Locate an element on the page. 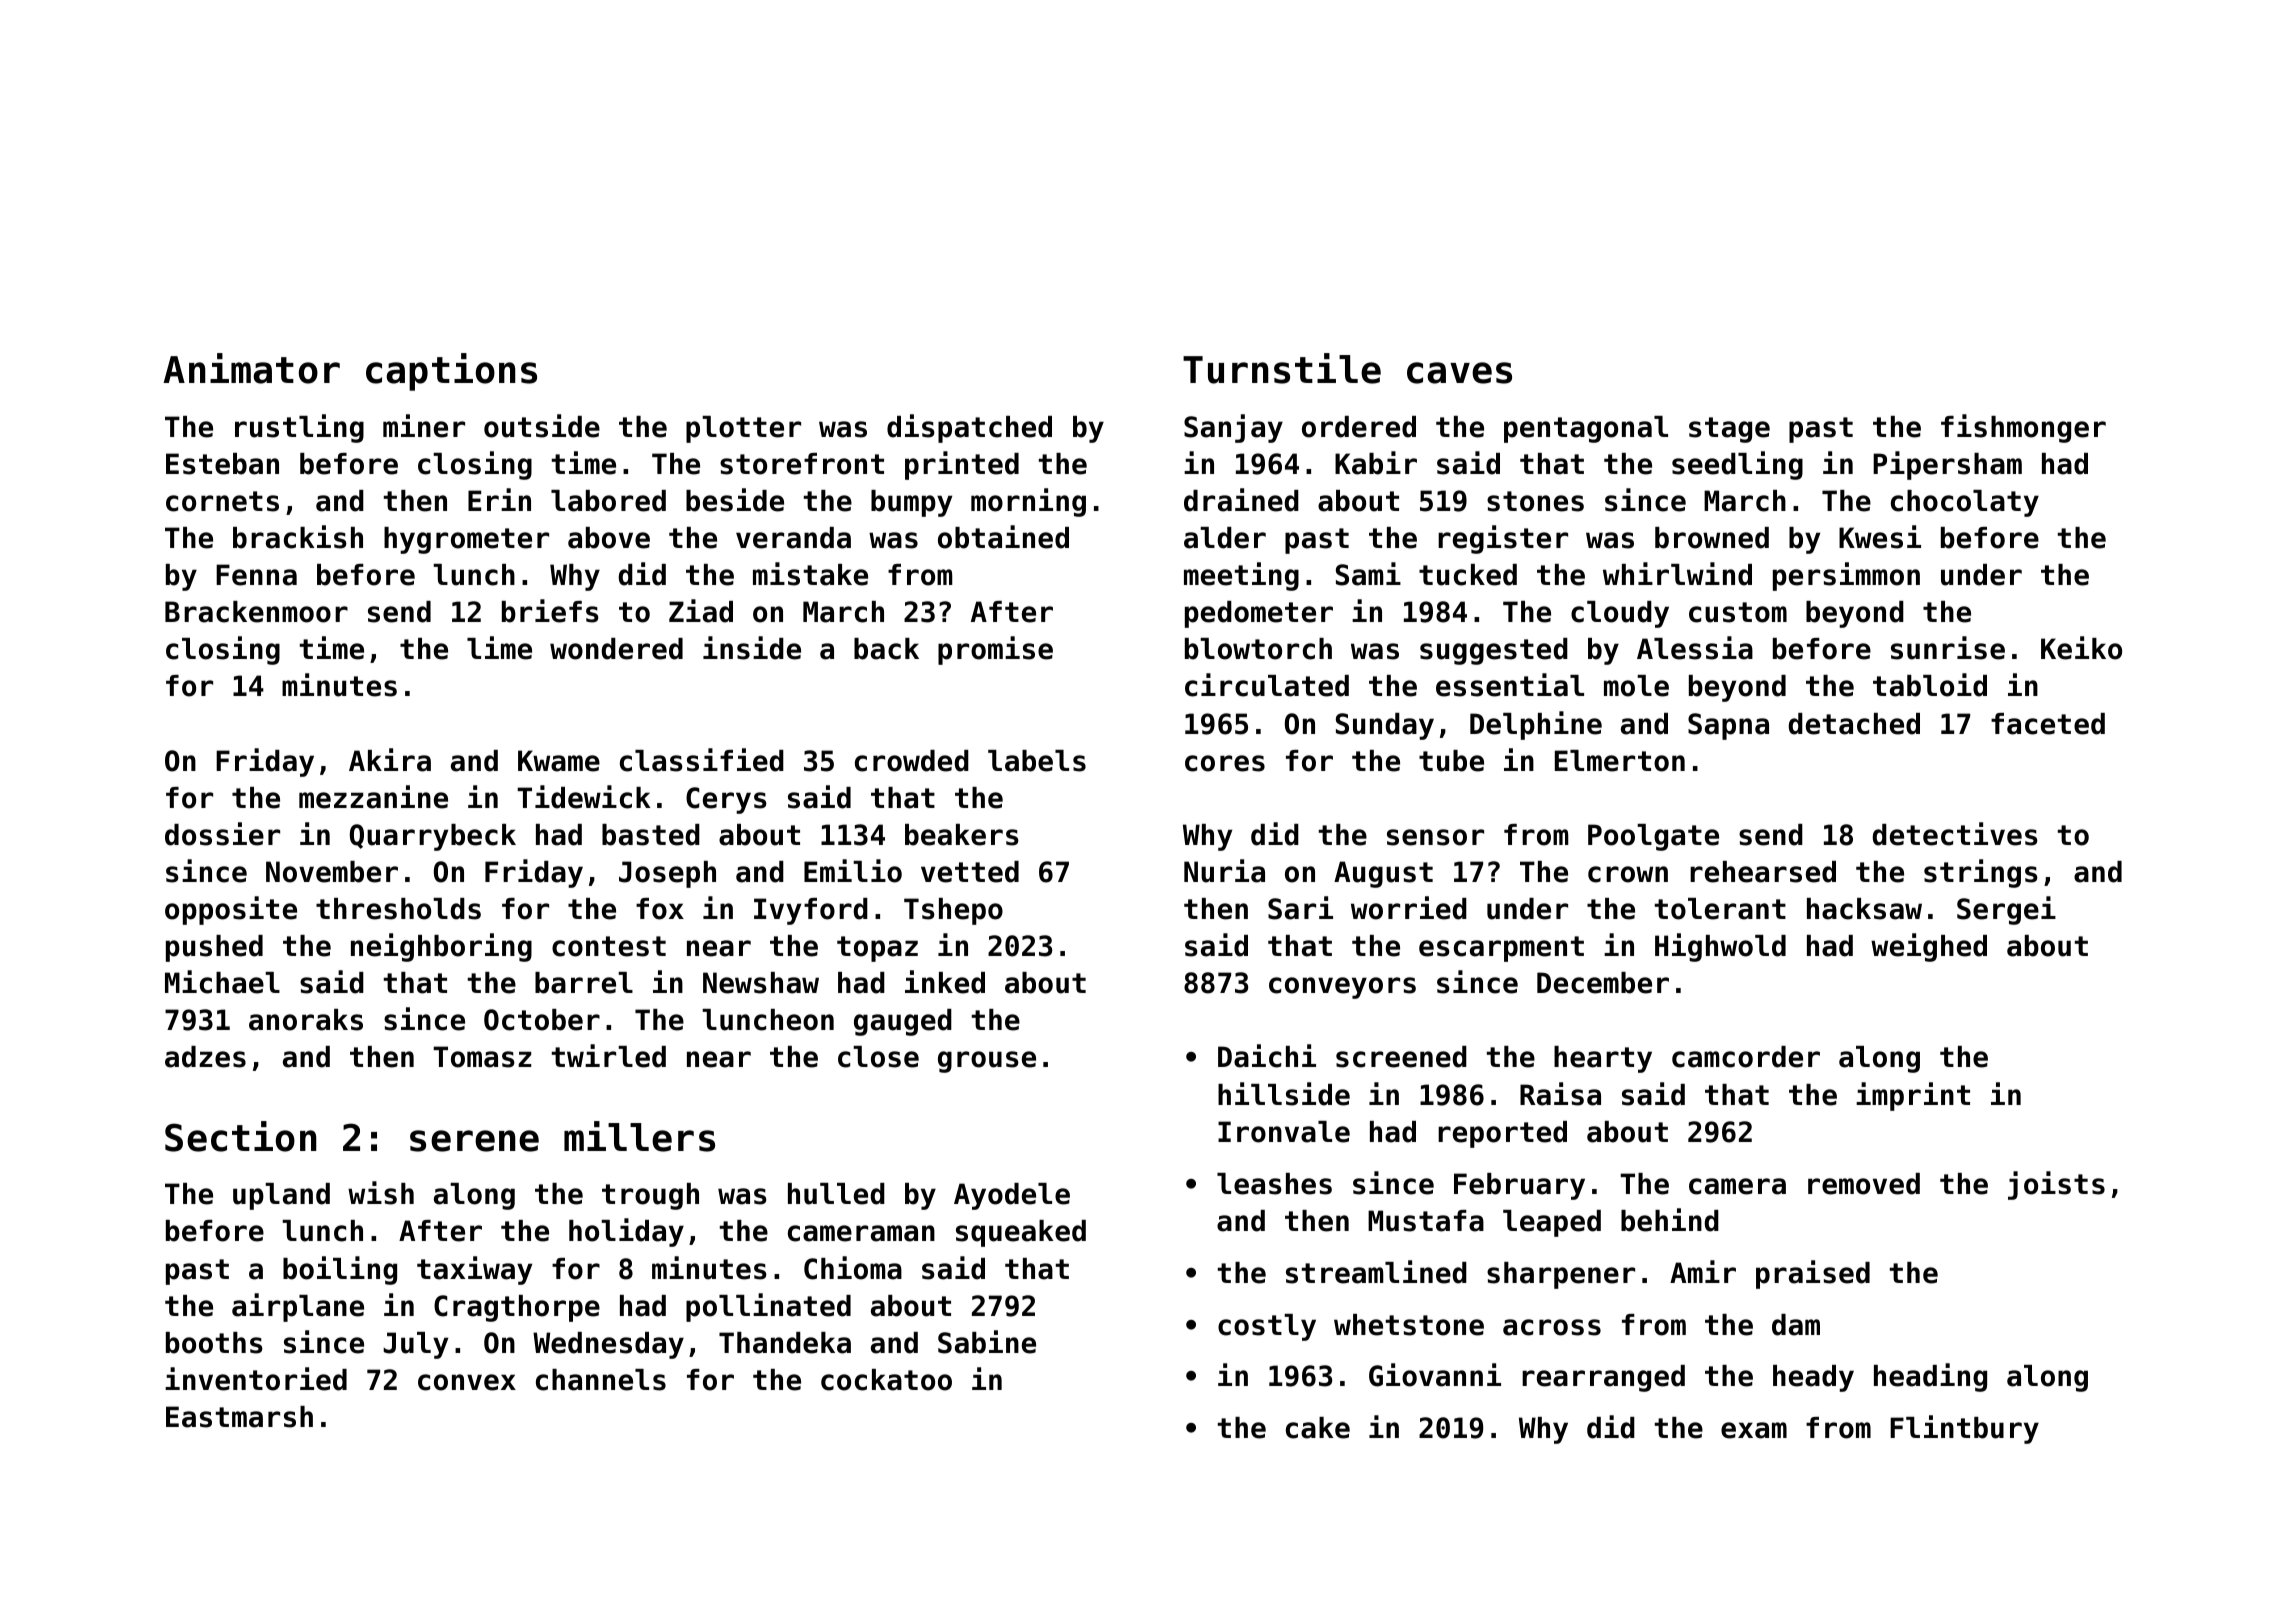  dam is located at coordinates (1796, 1325).
